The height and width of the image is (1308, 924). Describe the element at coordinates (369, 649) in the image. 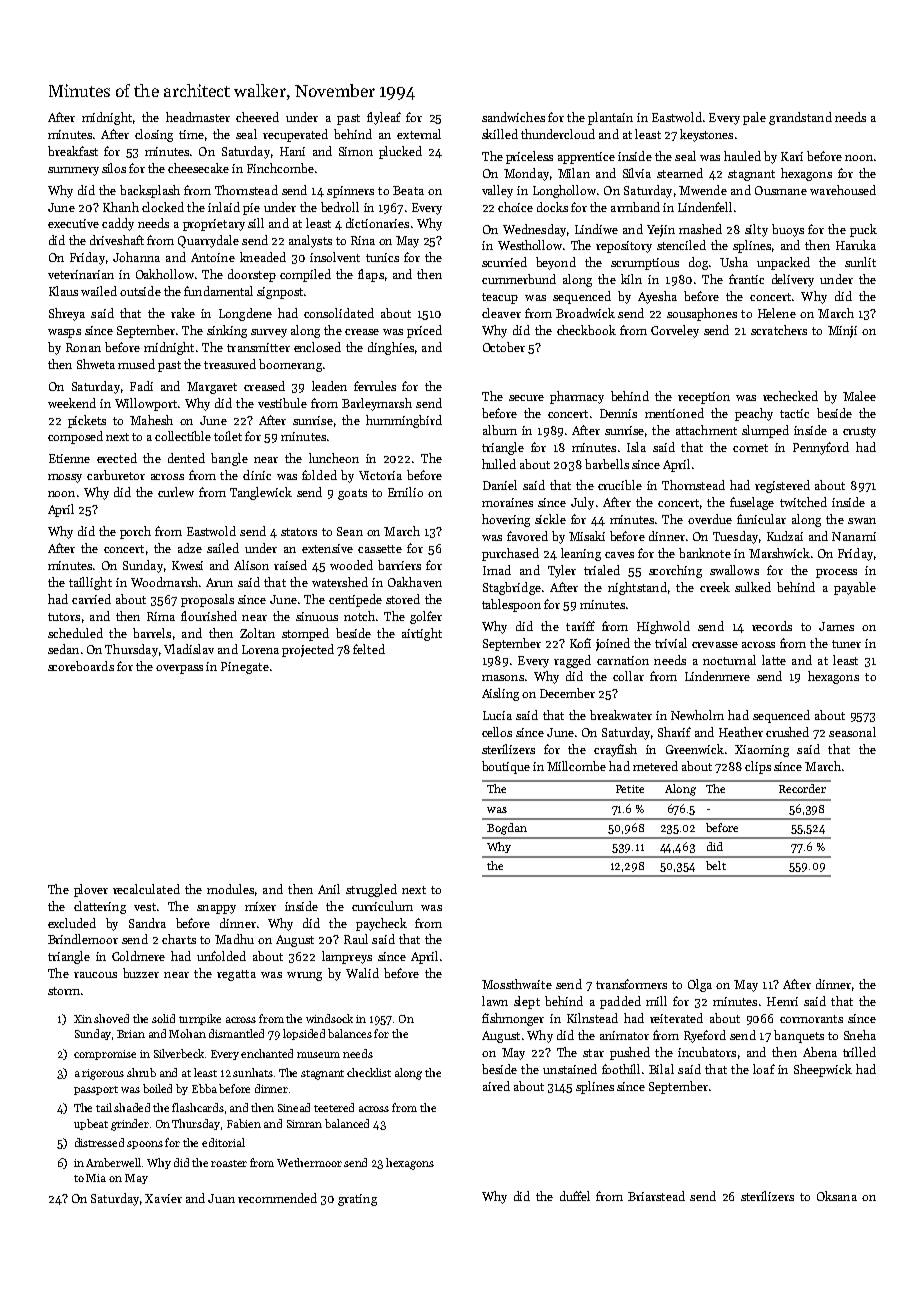

I see `felted` at that location.
